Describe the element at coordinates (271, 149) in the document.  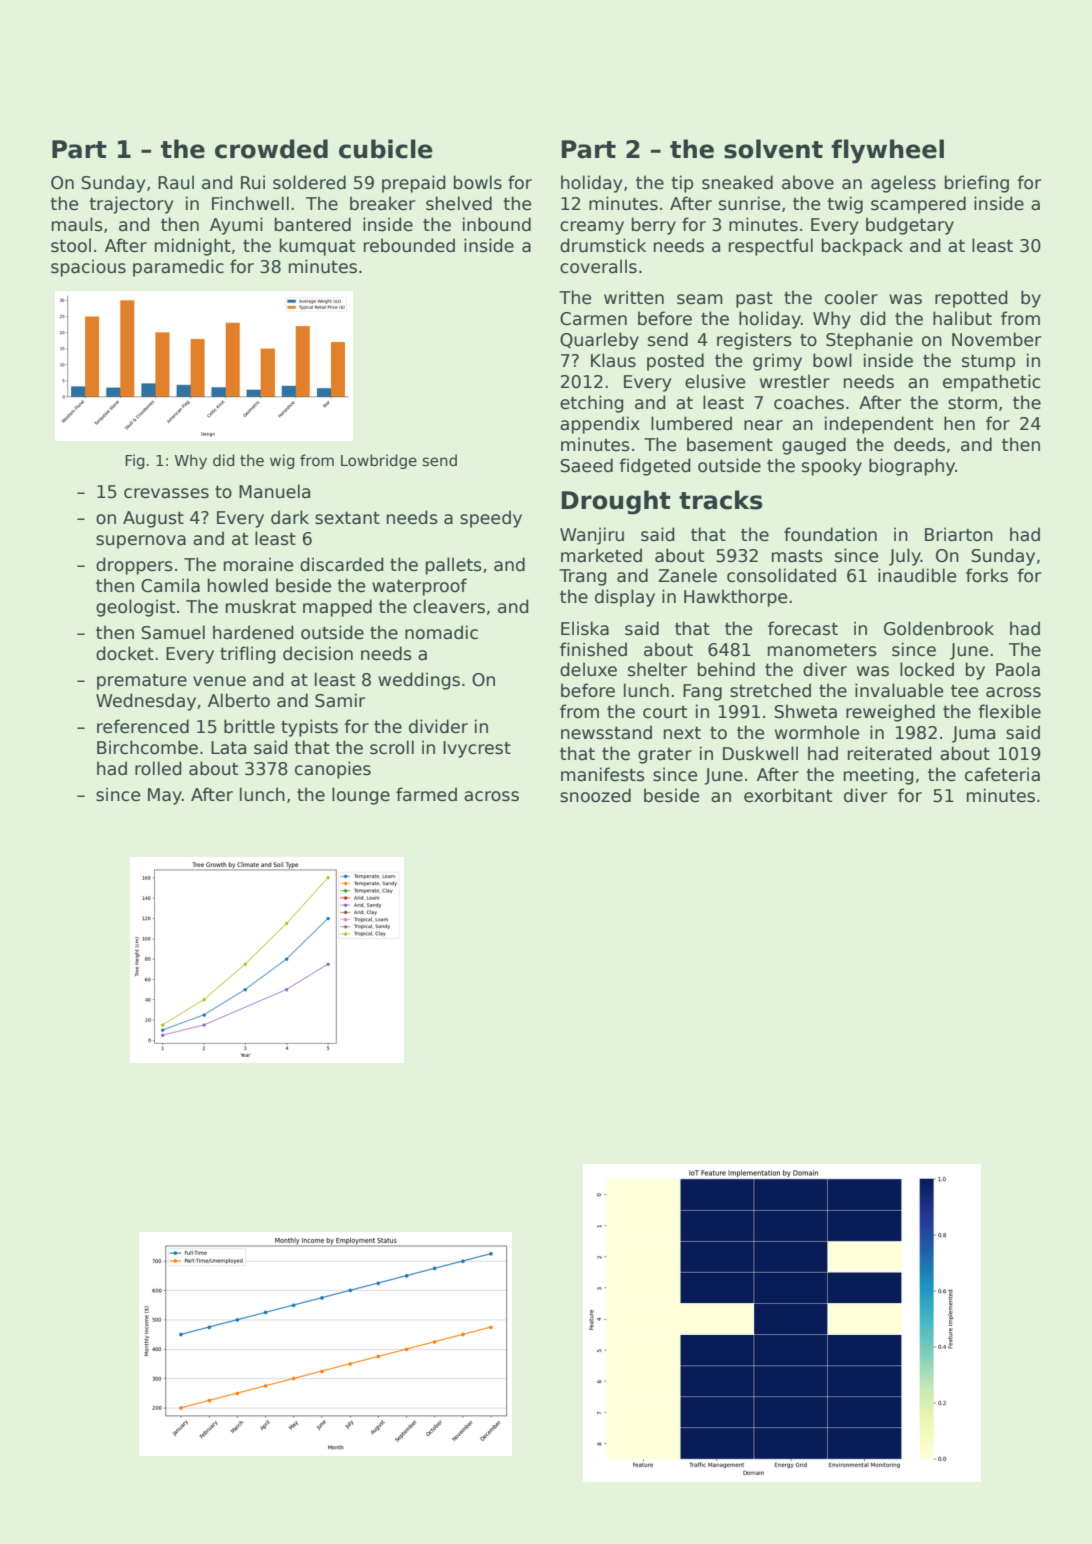
I see `crowded` at that location.
